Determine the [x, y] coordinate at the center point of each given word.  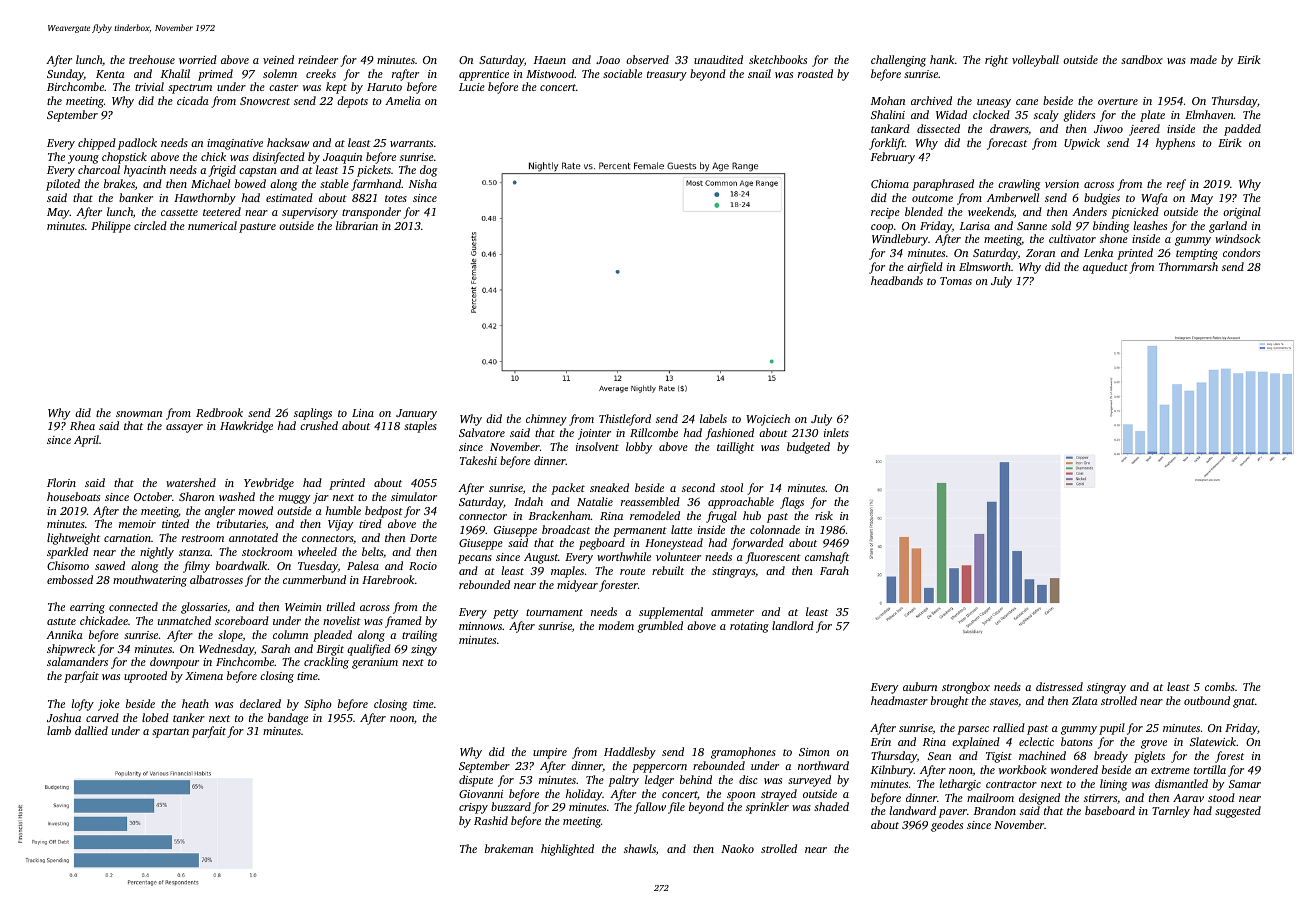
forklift [887, 144]
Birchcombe [75, 86]
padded [1242, 130]
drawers [1009, 128]
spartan [170, 733]
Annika [64, 634]
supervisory [310, 213]
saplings [313, 414]
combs [1220, 686]
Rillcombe [654, 432]
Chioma [890, 183]
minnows [480, 626]
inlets [836, 432]
